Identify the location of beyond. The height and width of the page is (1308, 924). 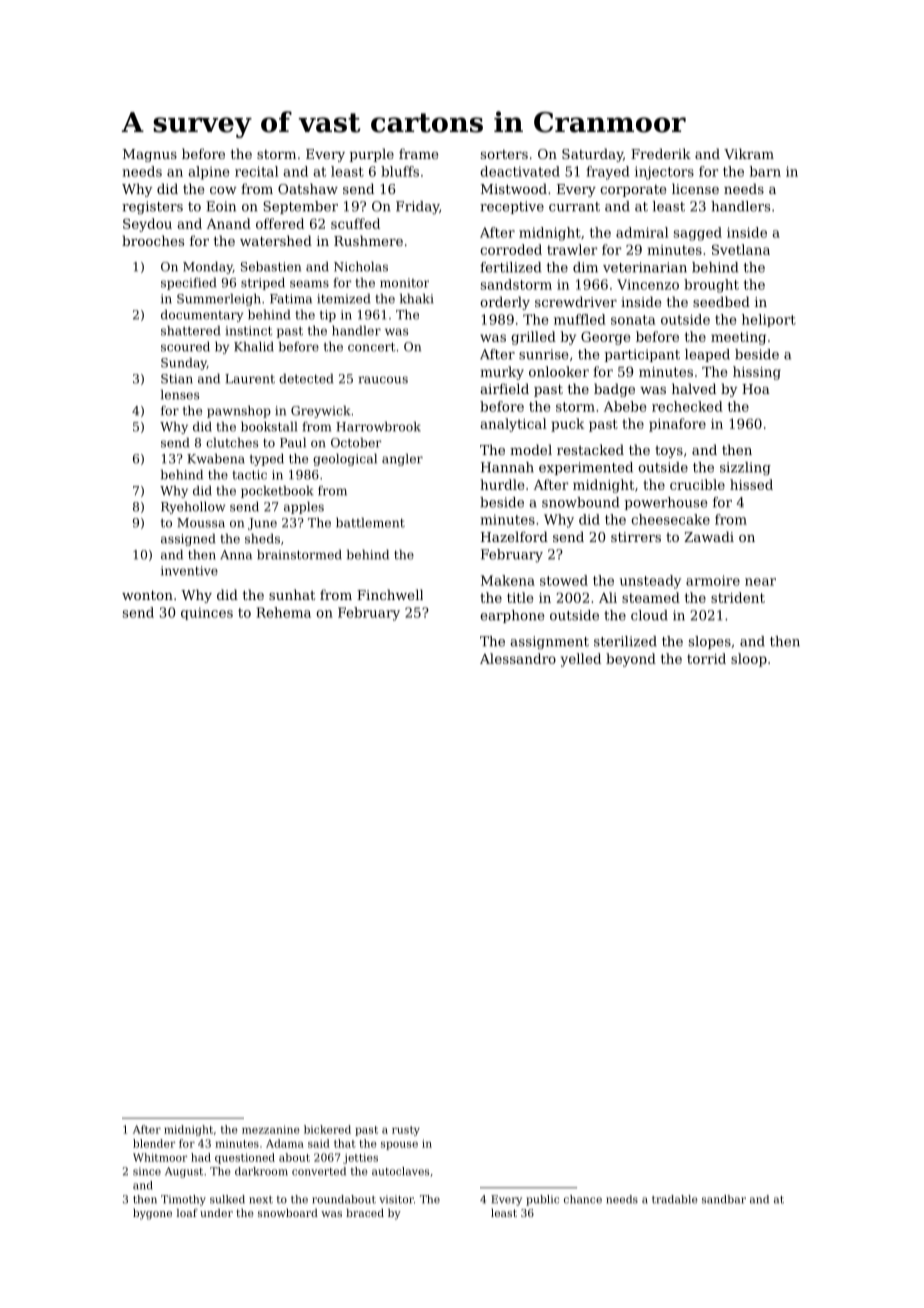
(631, 660).
